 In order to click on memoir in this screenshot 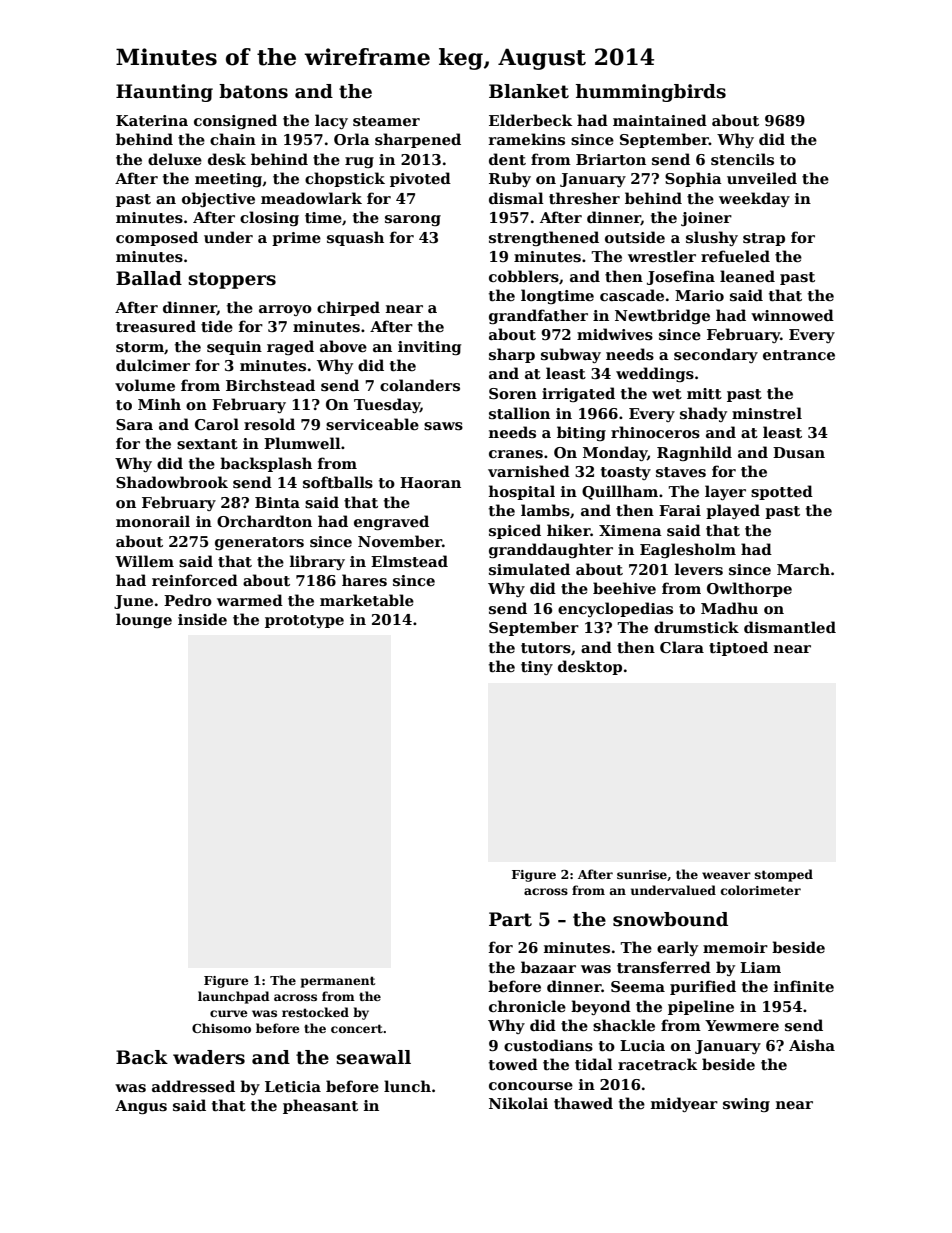, I will do `click(735, 947)`.
